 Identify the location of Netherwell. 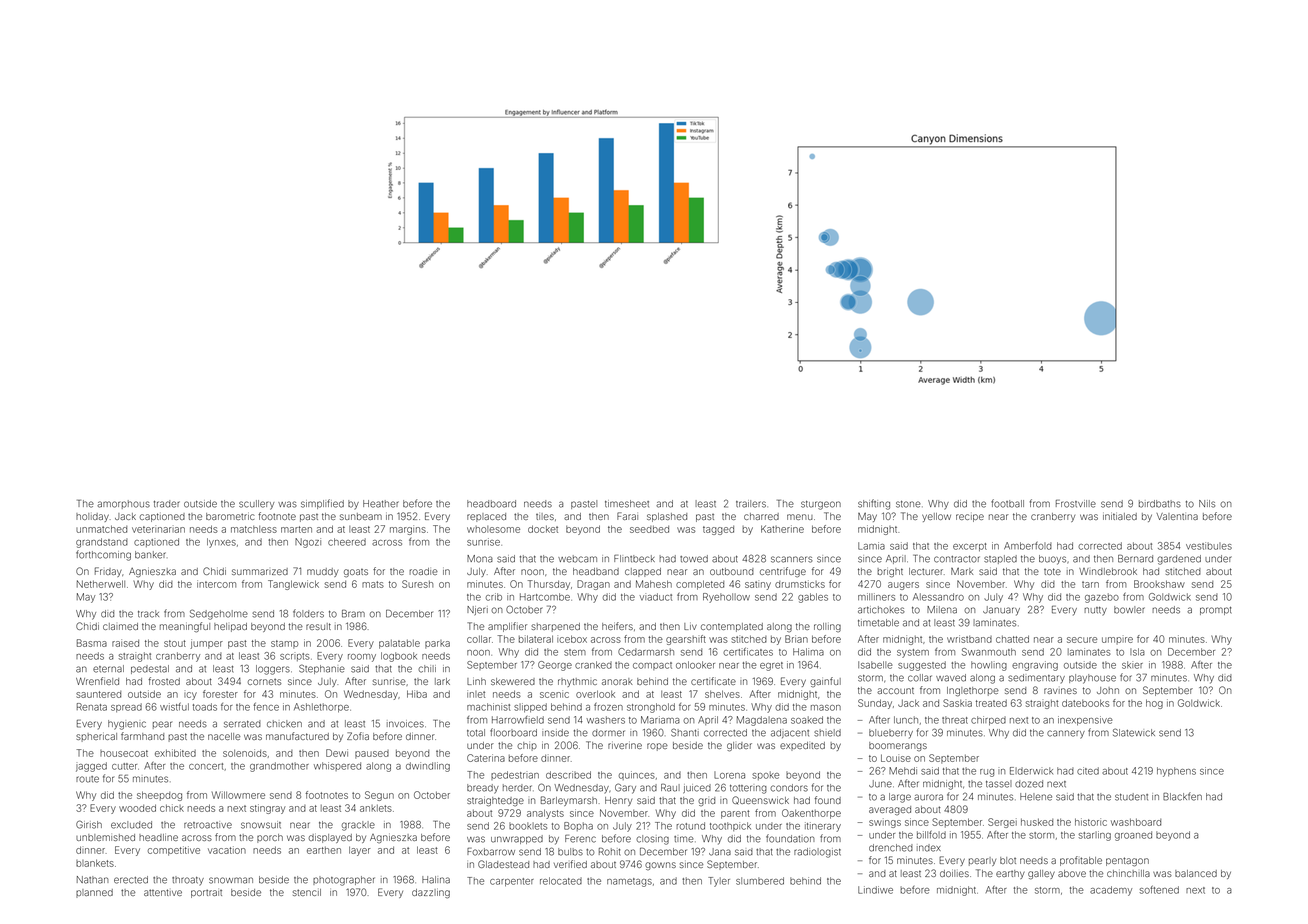
(101, 584).
